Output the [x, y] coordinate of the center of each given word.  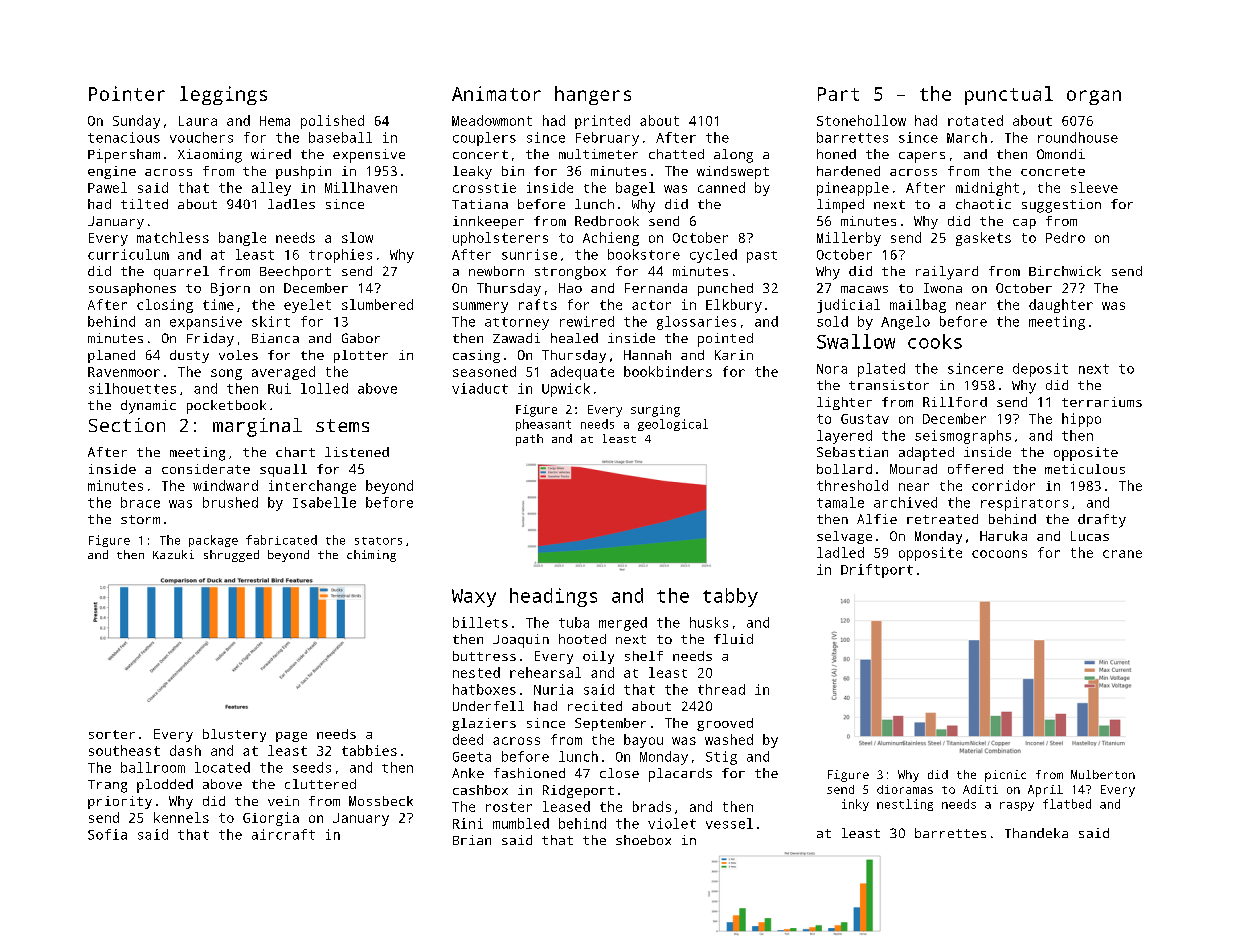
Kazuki [173, 554]
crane [1122, 554]
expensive [369, 156]
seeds [312, 767]
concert [480, 154]
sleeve [1094, 187]
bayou [643, 741]
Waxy [474, 598]
